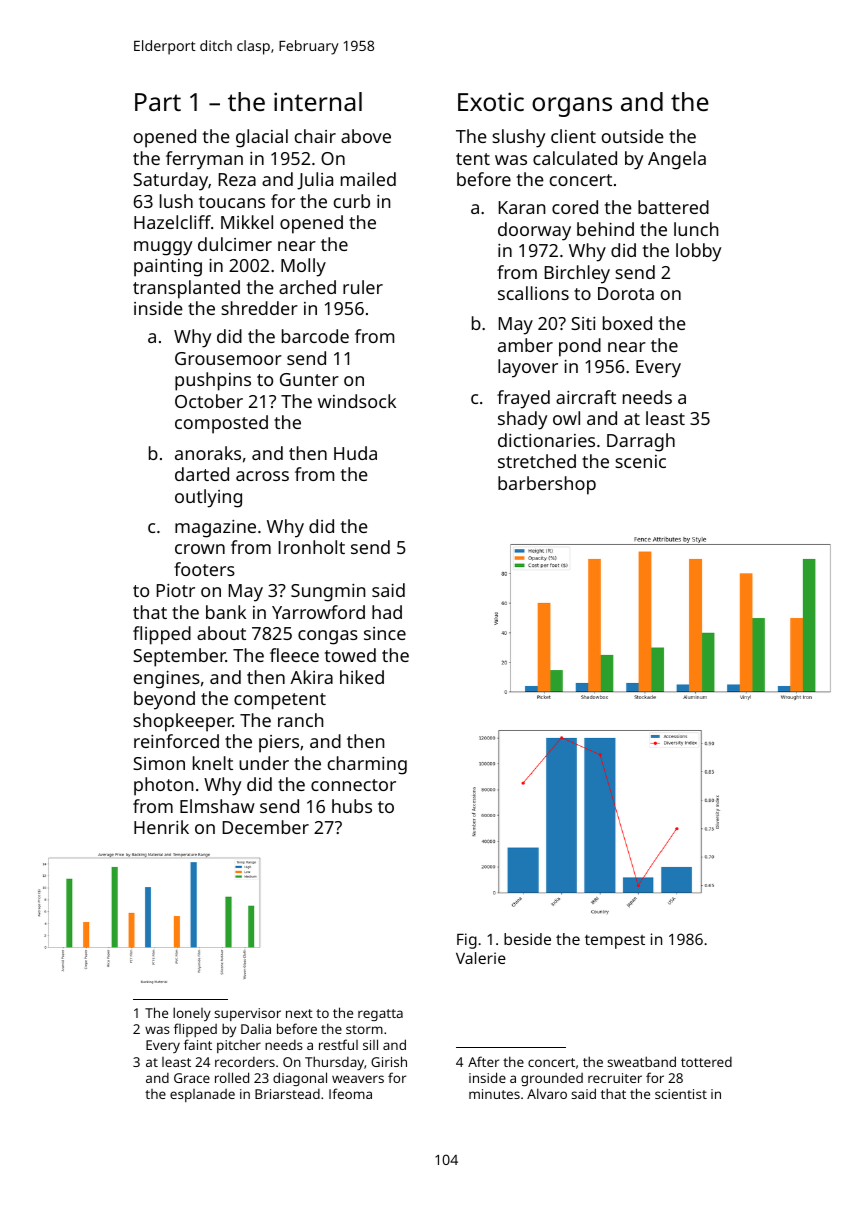 This page has height=1231, width=868. Describe the element at coordinates (245, 1062) in the page. I see `recorders` at that location.
